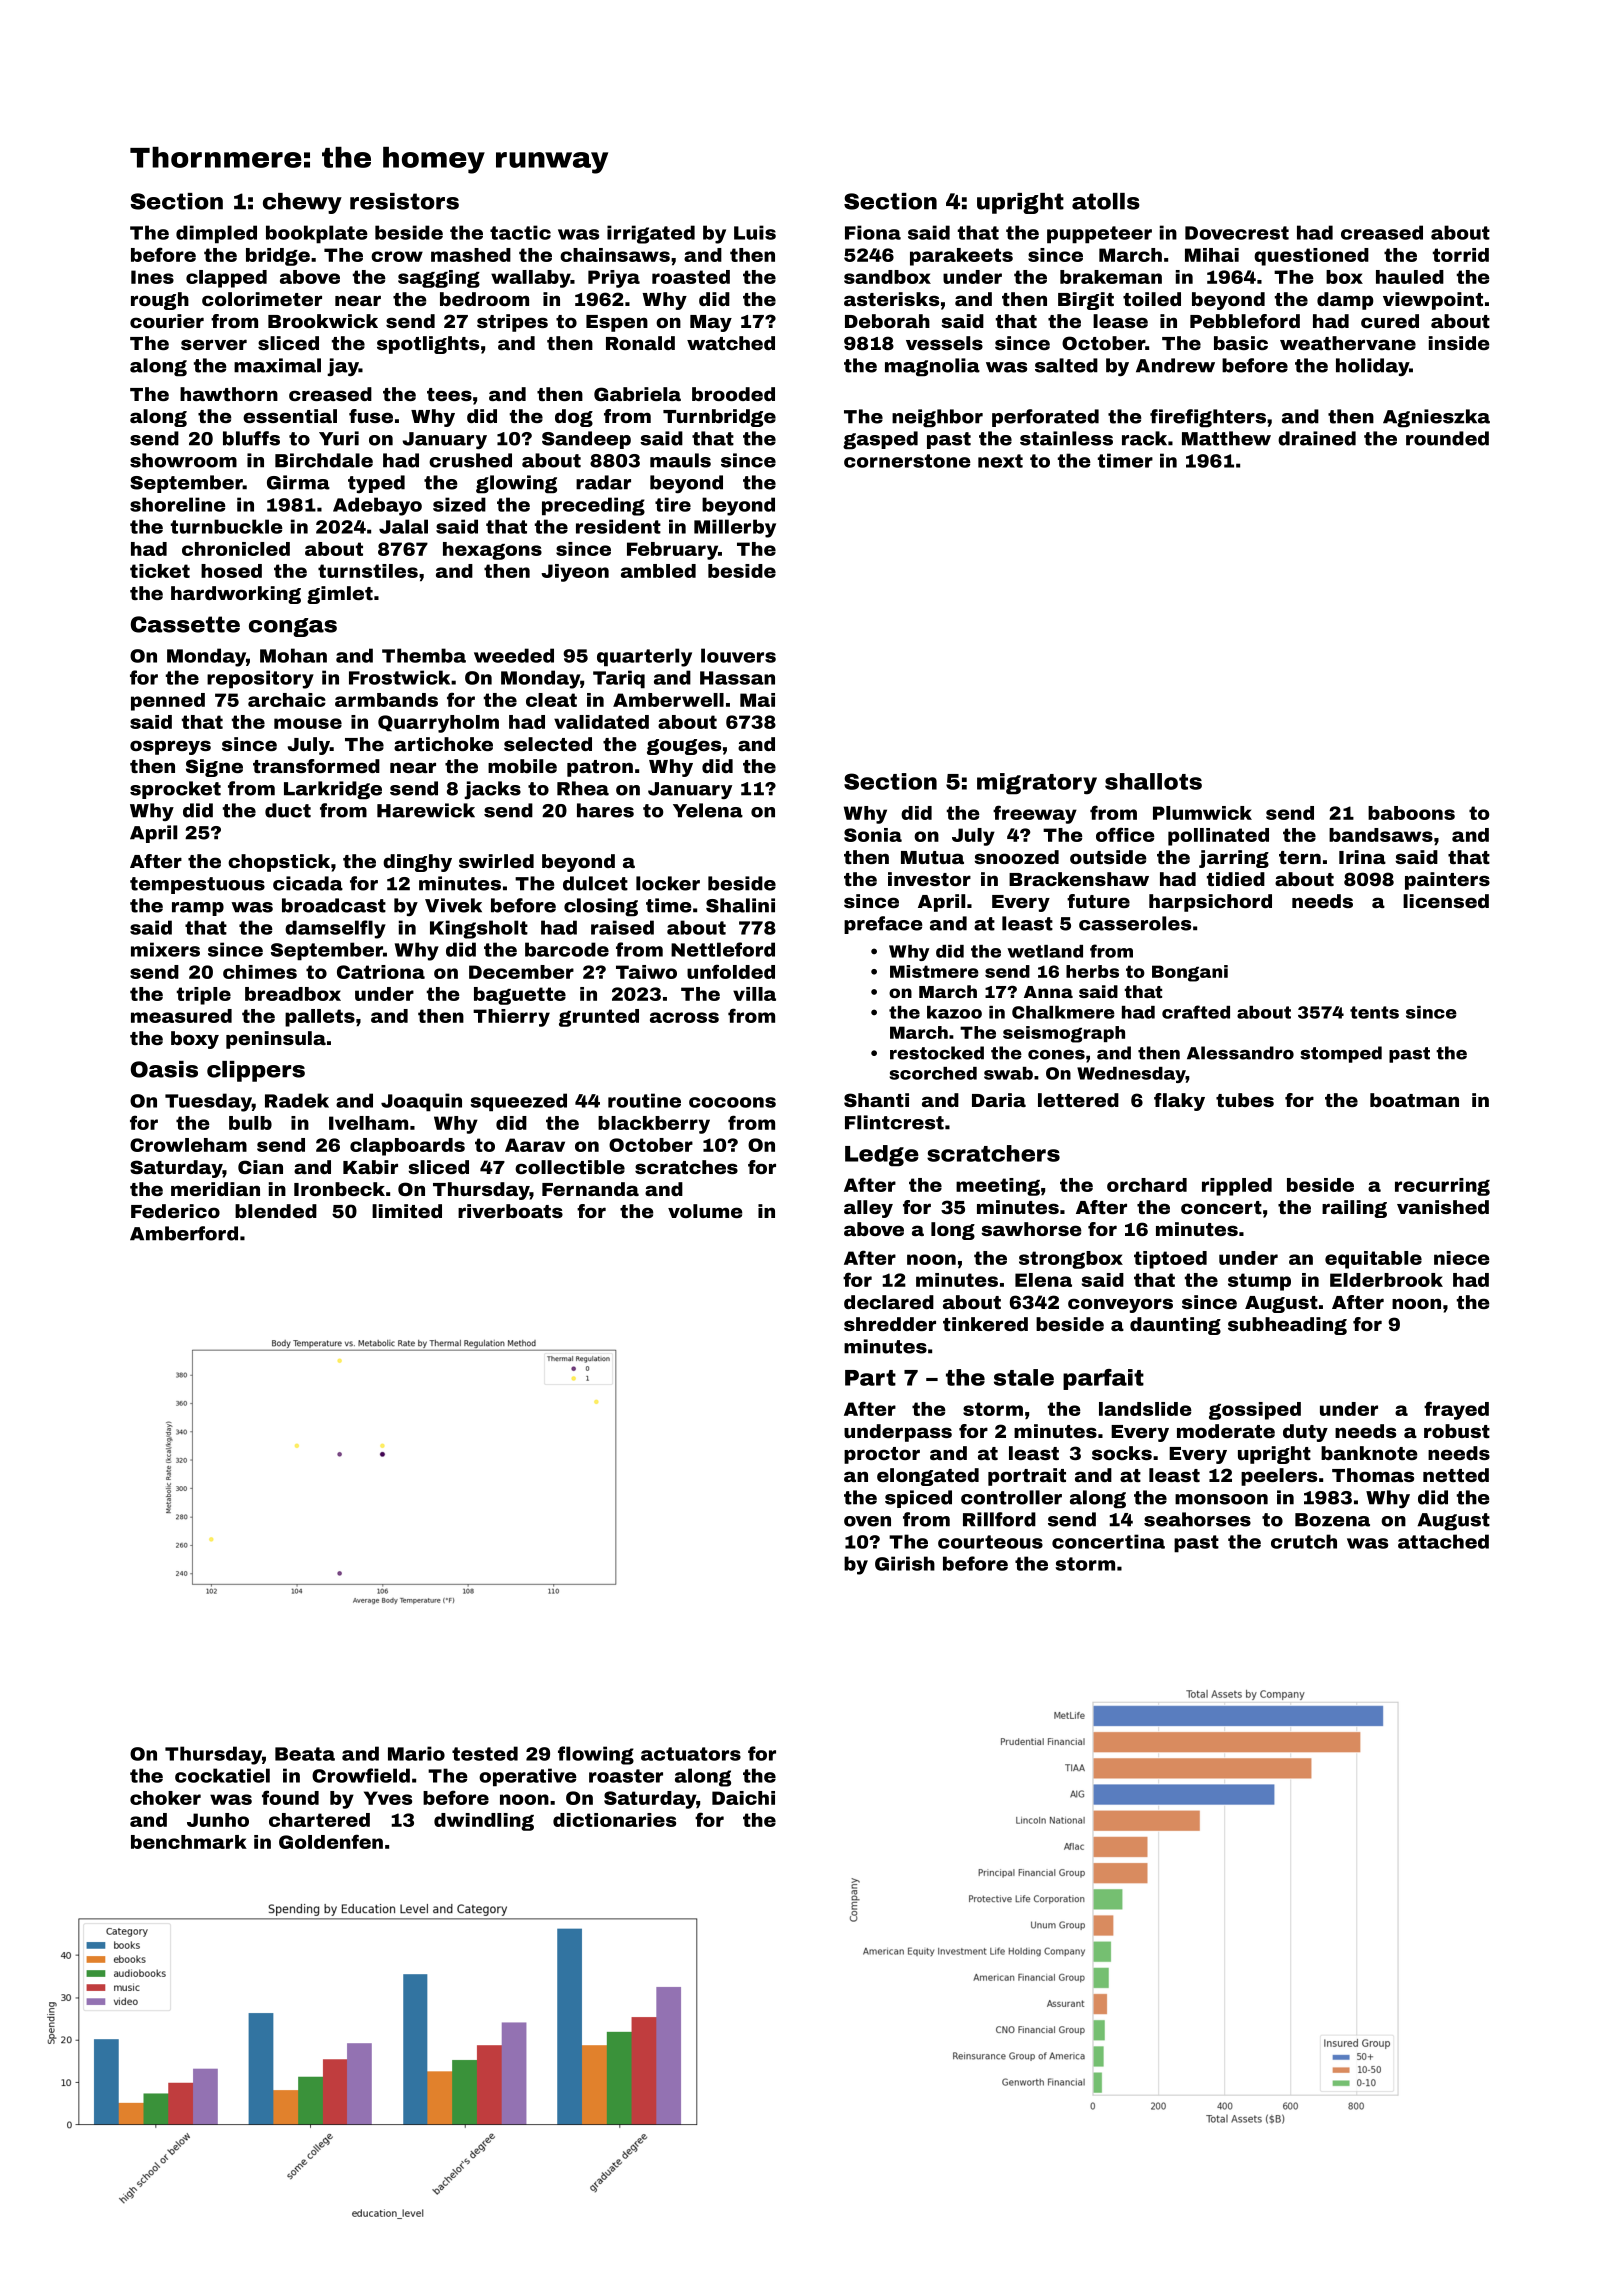 The height and width of the screenshot is (2292, 1620). Describe the element at coordinates (1369, 1453) in the screenshot. I see `banknote` at that location.
